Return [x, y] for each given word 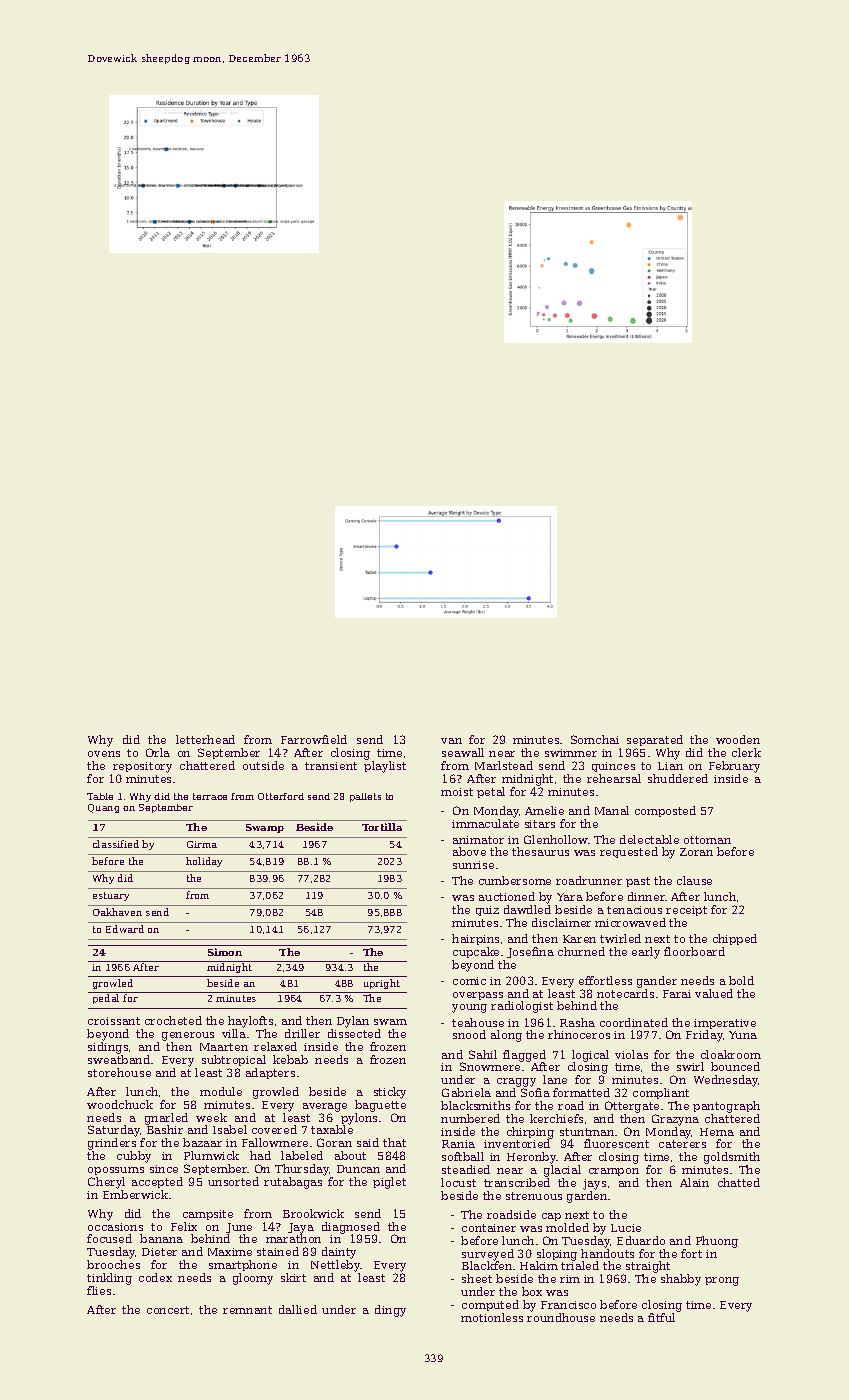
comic [469, 981]
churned [581, 951]
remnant [247, 1310]
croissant [114, 1021]
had [260, 1155]
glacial [562, 1171]
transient [331, 766]
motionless [492, 1317]
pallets [365, 797]
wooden [738, 739]
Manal [612, 810]
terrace [210, 796]
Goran [334, 1142]
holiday [204, 862]
